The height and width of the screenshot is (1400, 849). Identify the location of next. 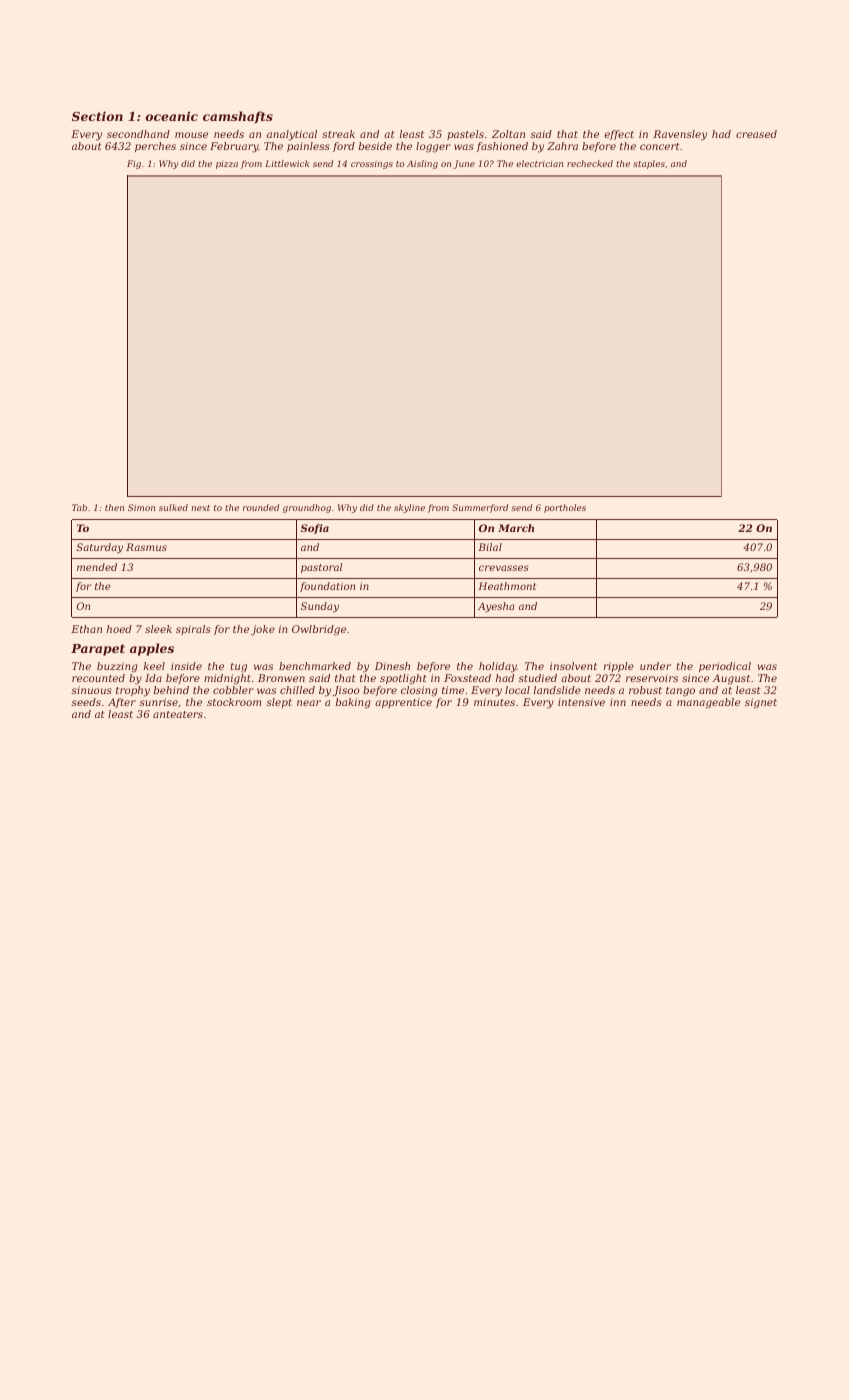
(200, 508).
